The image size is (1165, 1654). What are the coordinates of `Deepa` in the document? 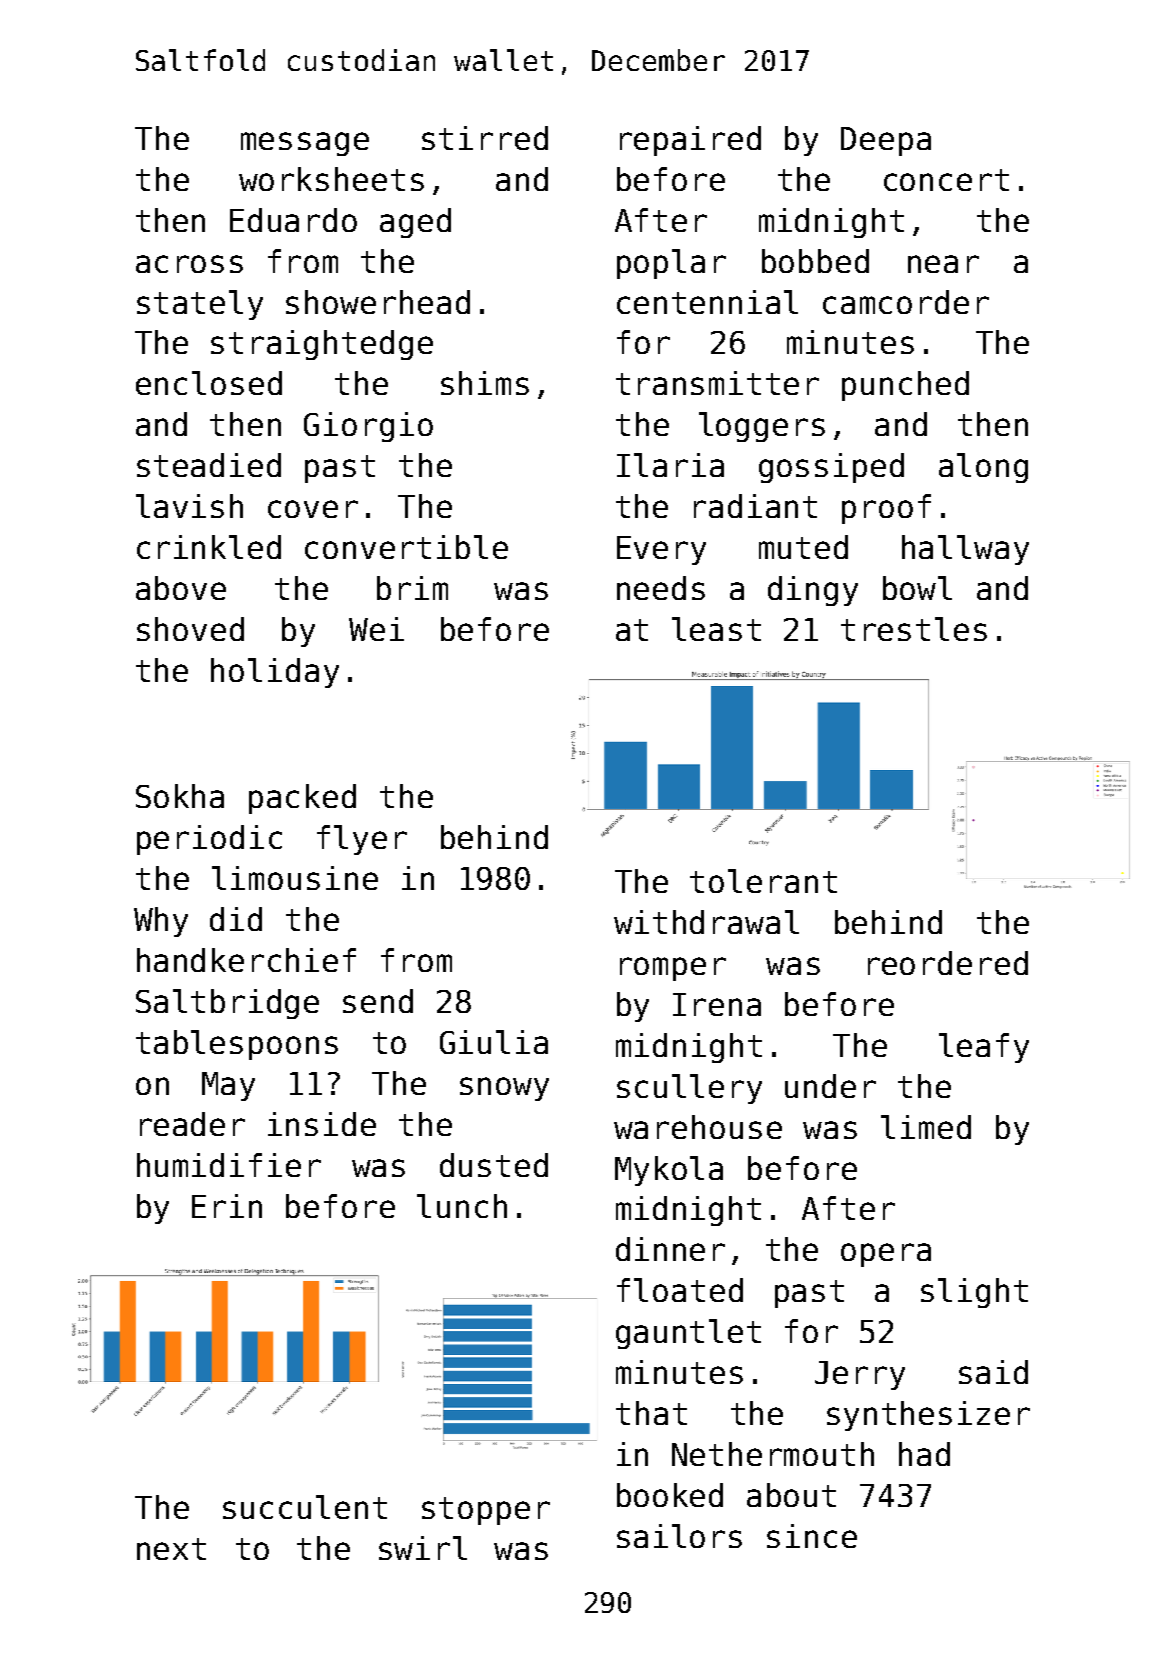 It's located at (886, 141).
